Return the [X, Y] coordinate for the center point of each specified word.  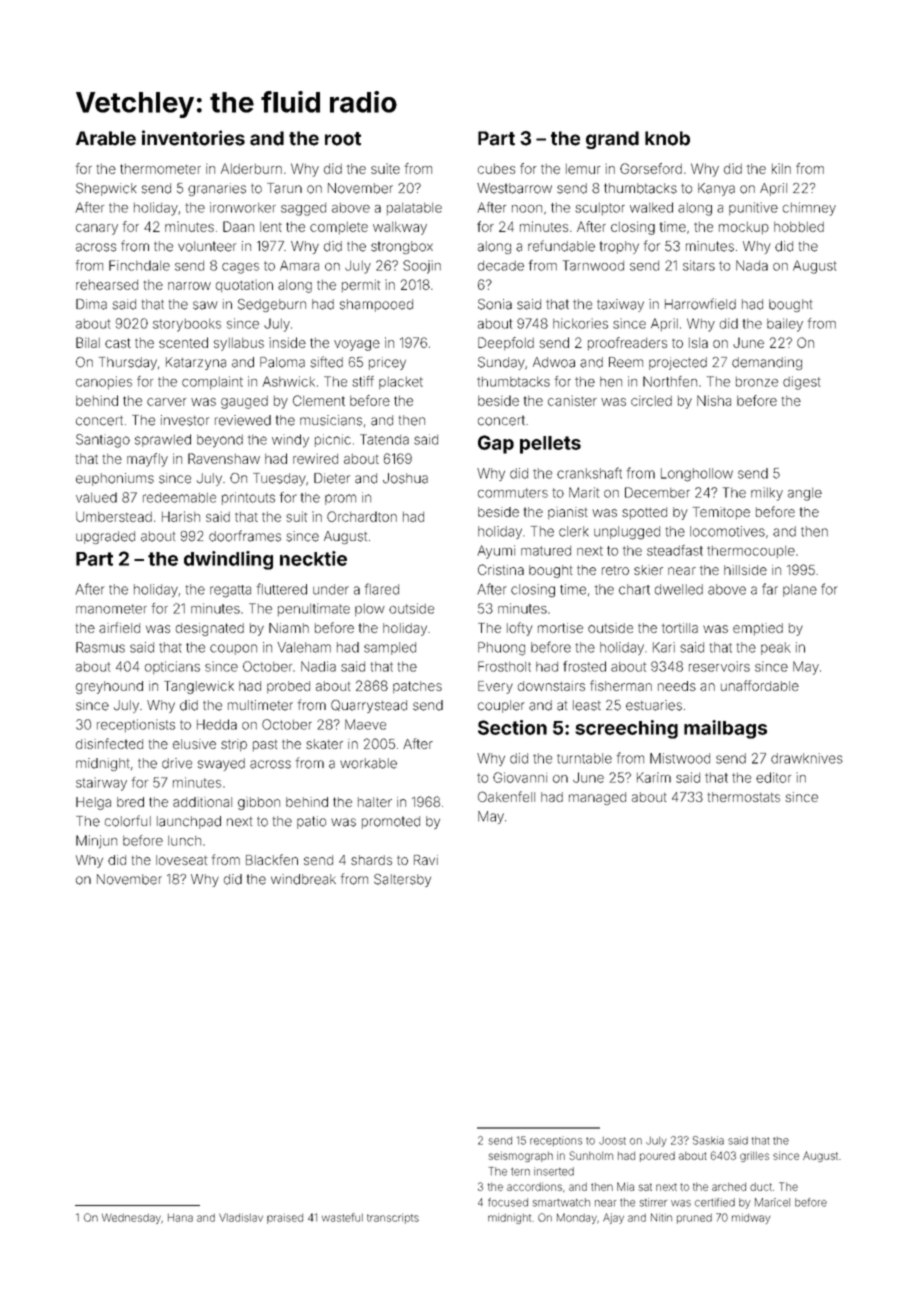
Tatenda [384, 439]
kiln [781, 168]
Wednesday [131, 1218]
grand [612, 140]
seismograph [521, 1156]
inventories [193, 138]
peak [776, 648]
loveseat [181, 860]
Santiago [103, 441]
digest [801, 383]
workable [368, 763]
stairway [101, 784]
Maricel [772, 1202]
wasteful [342, 1217]
